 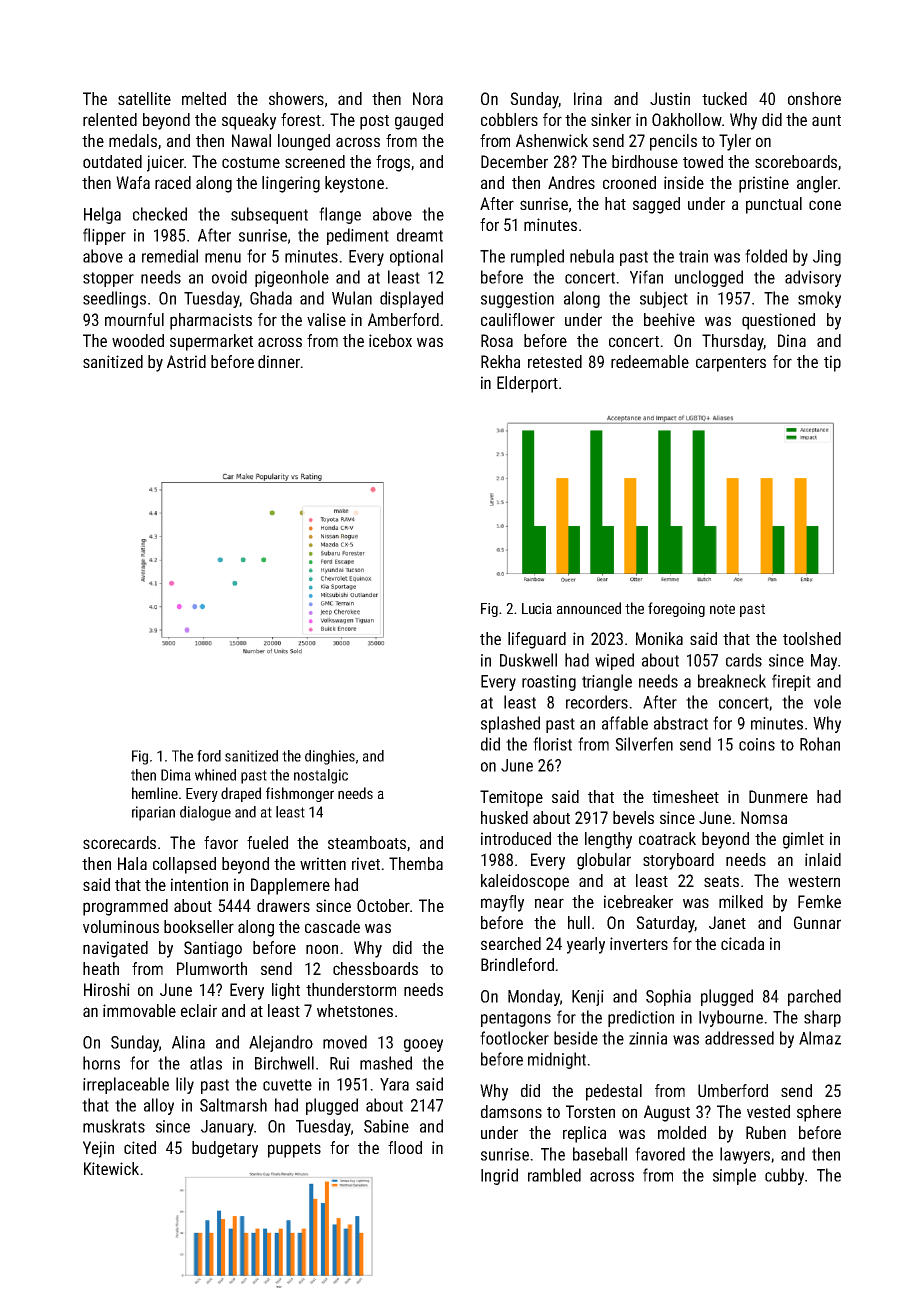 I want to click on Nora, so click(x=428, y=98).
